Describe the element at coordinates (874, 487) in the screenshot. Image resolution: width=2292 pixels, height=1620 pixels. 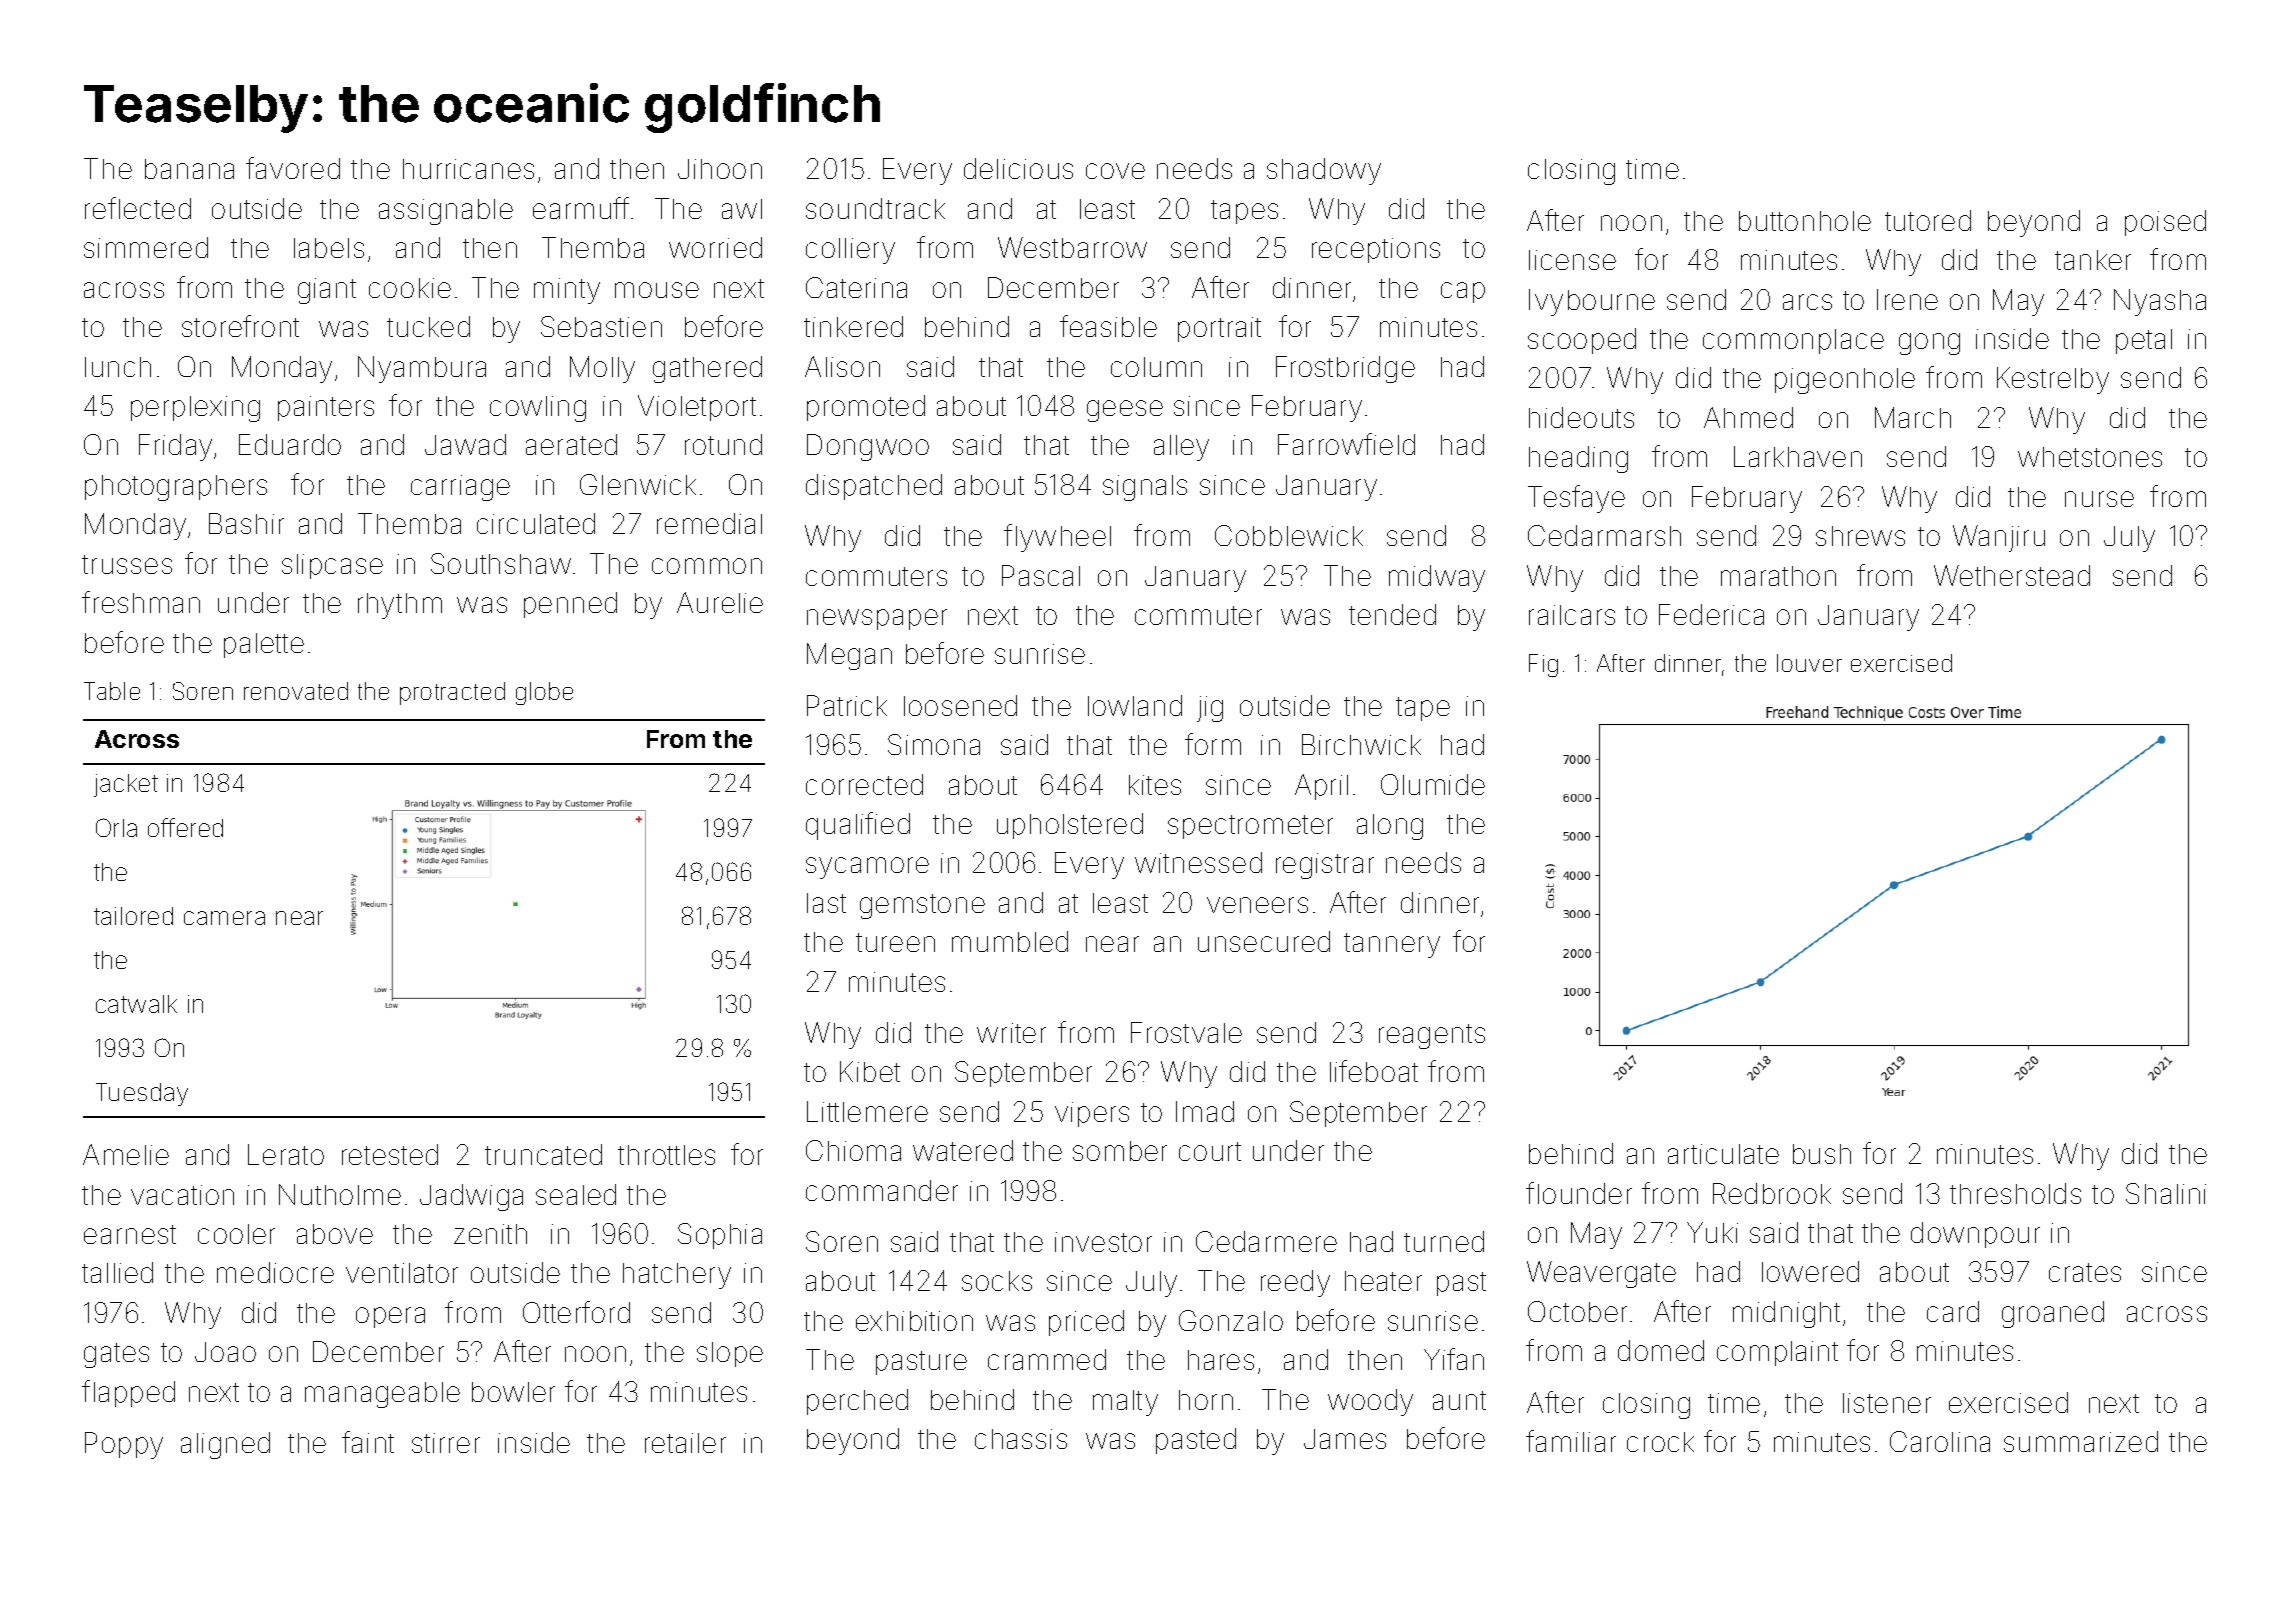
I see `dispatched` at that location.
